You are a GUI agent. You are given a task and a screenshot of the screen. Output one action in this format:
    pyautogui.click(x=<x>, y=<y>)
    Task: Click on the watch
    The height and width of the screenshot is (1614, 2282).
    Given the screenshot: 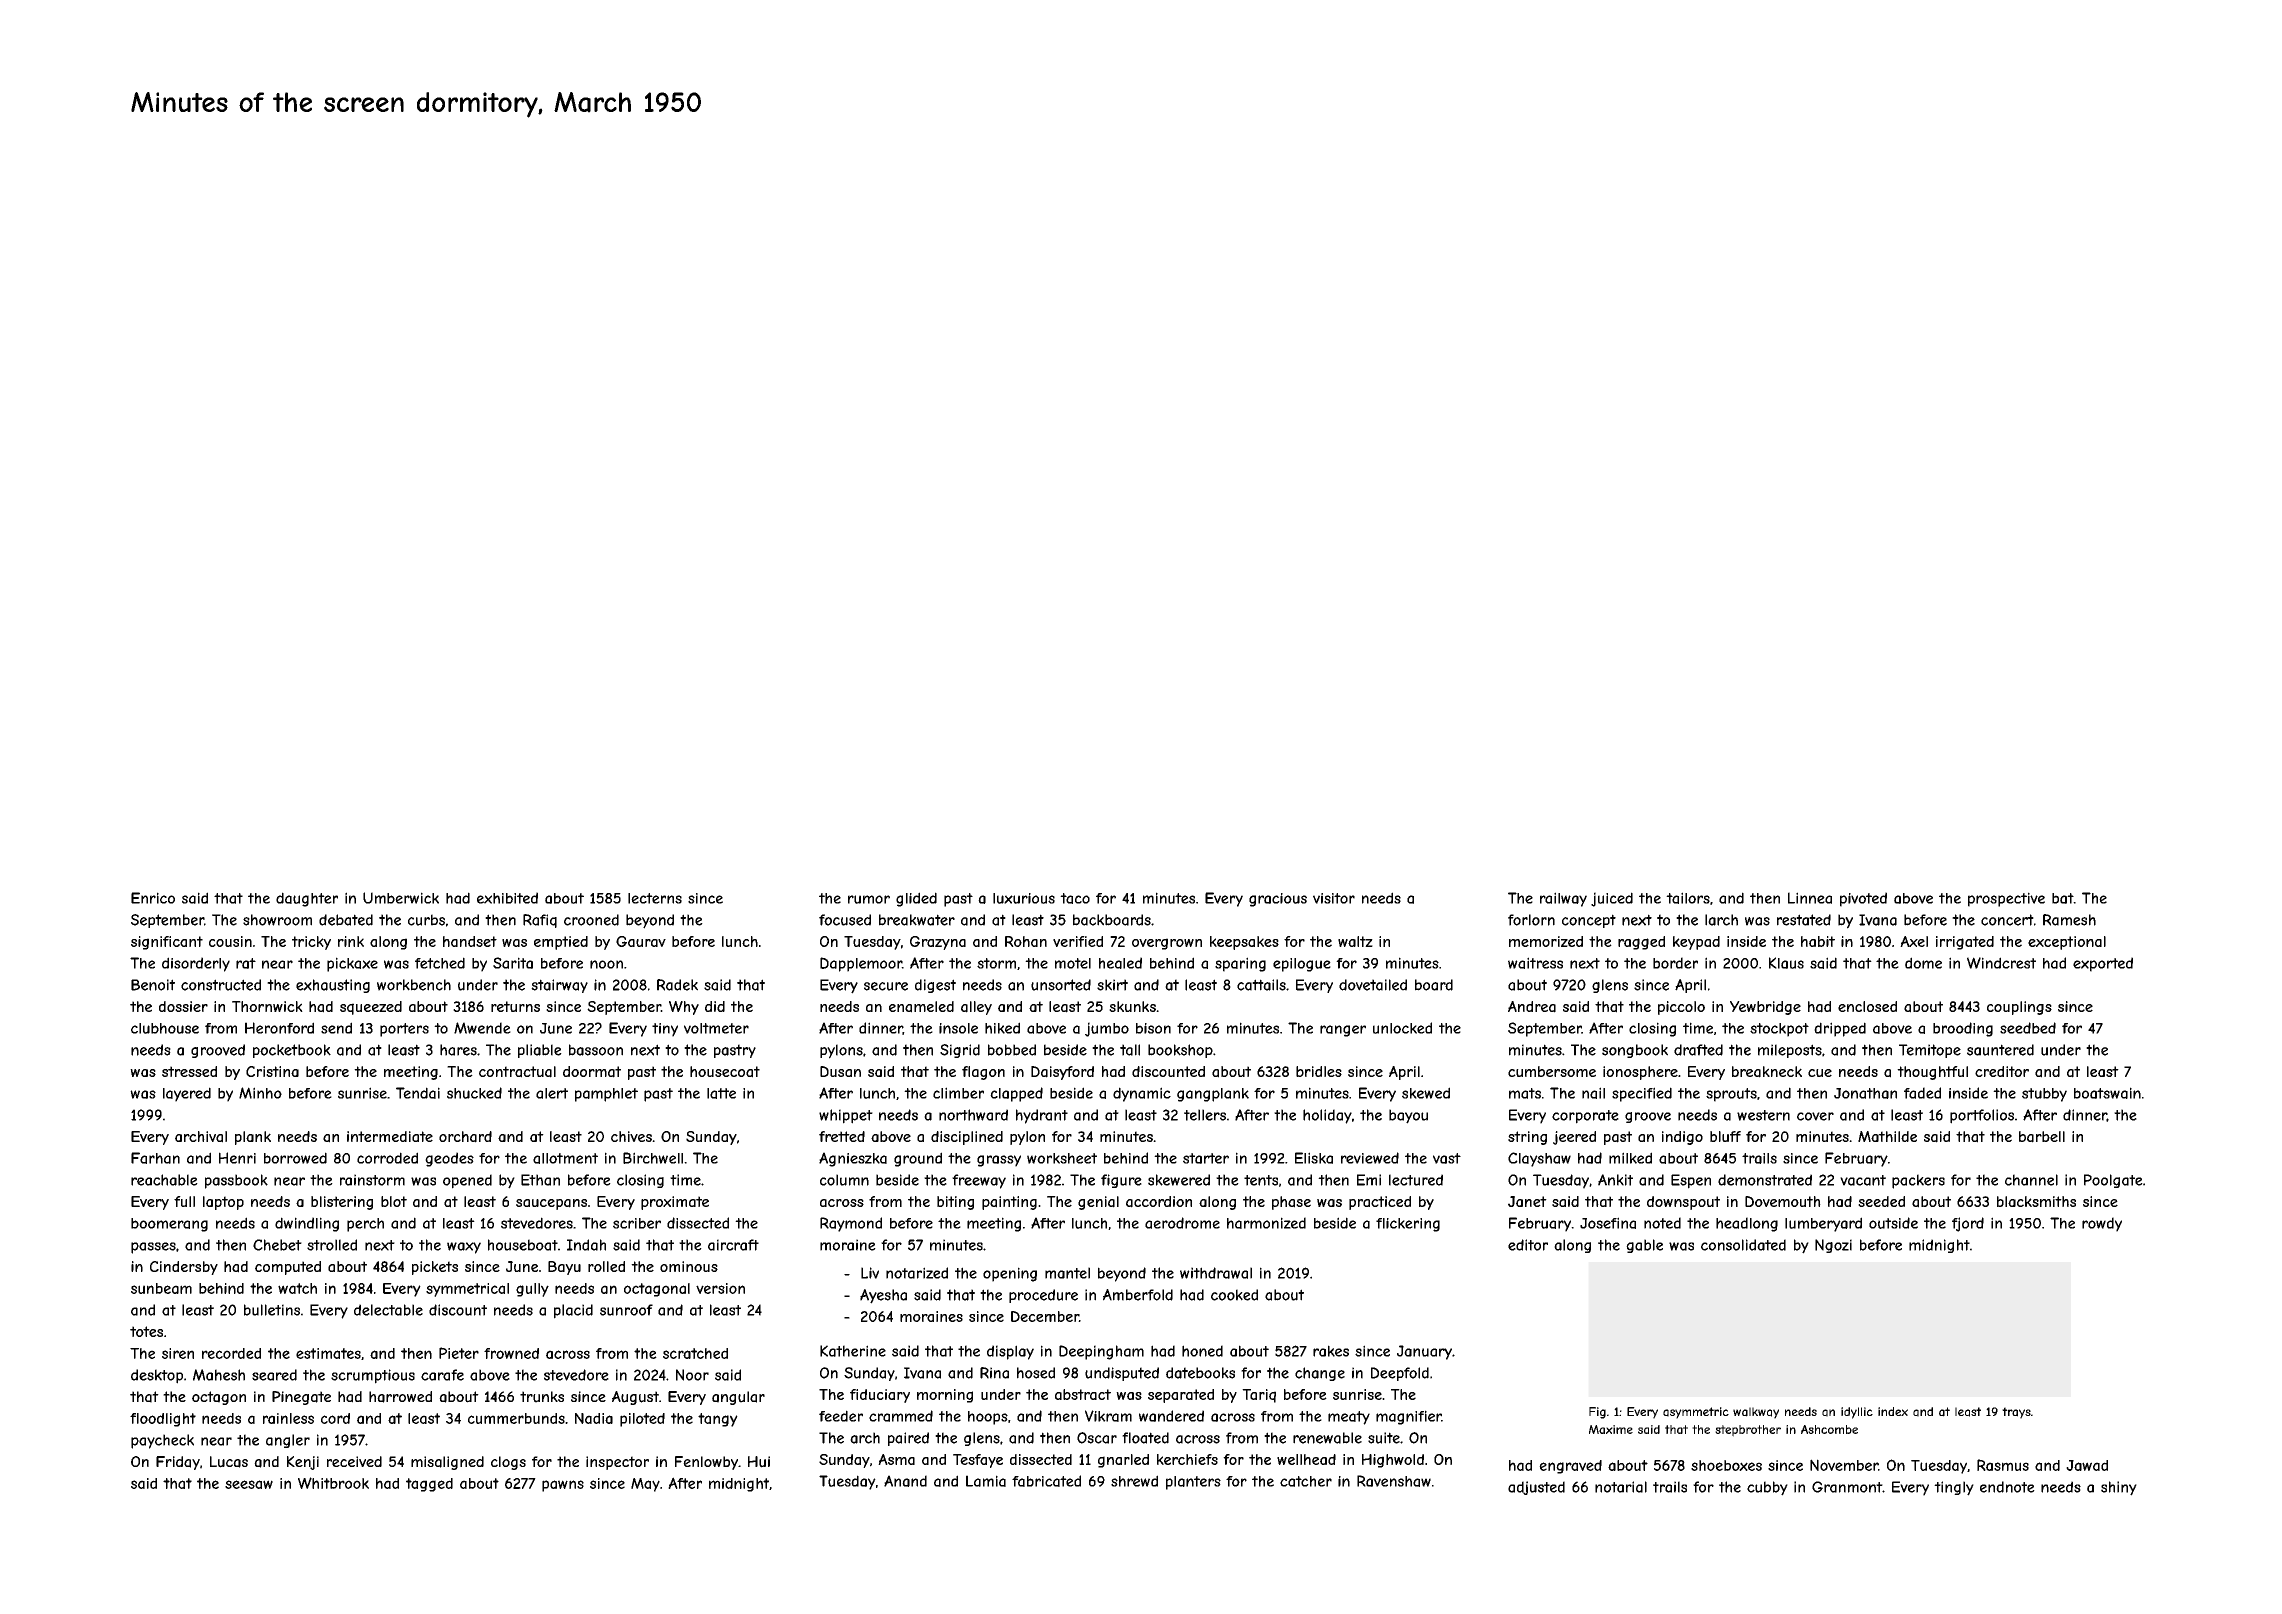 What is the action you would take?
    pyautogui.click(x=297, y=1288)
